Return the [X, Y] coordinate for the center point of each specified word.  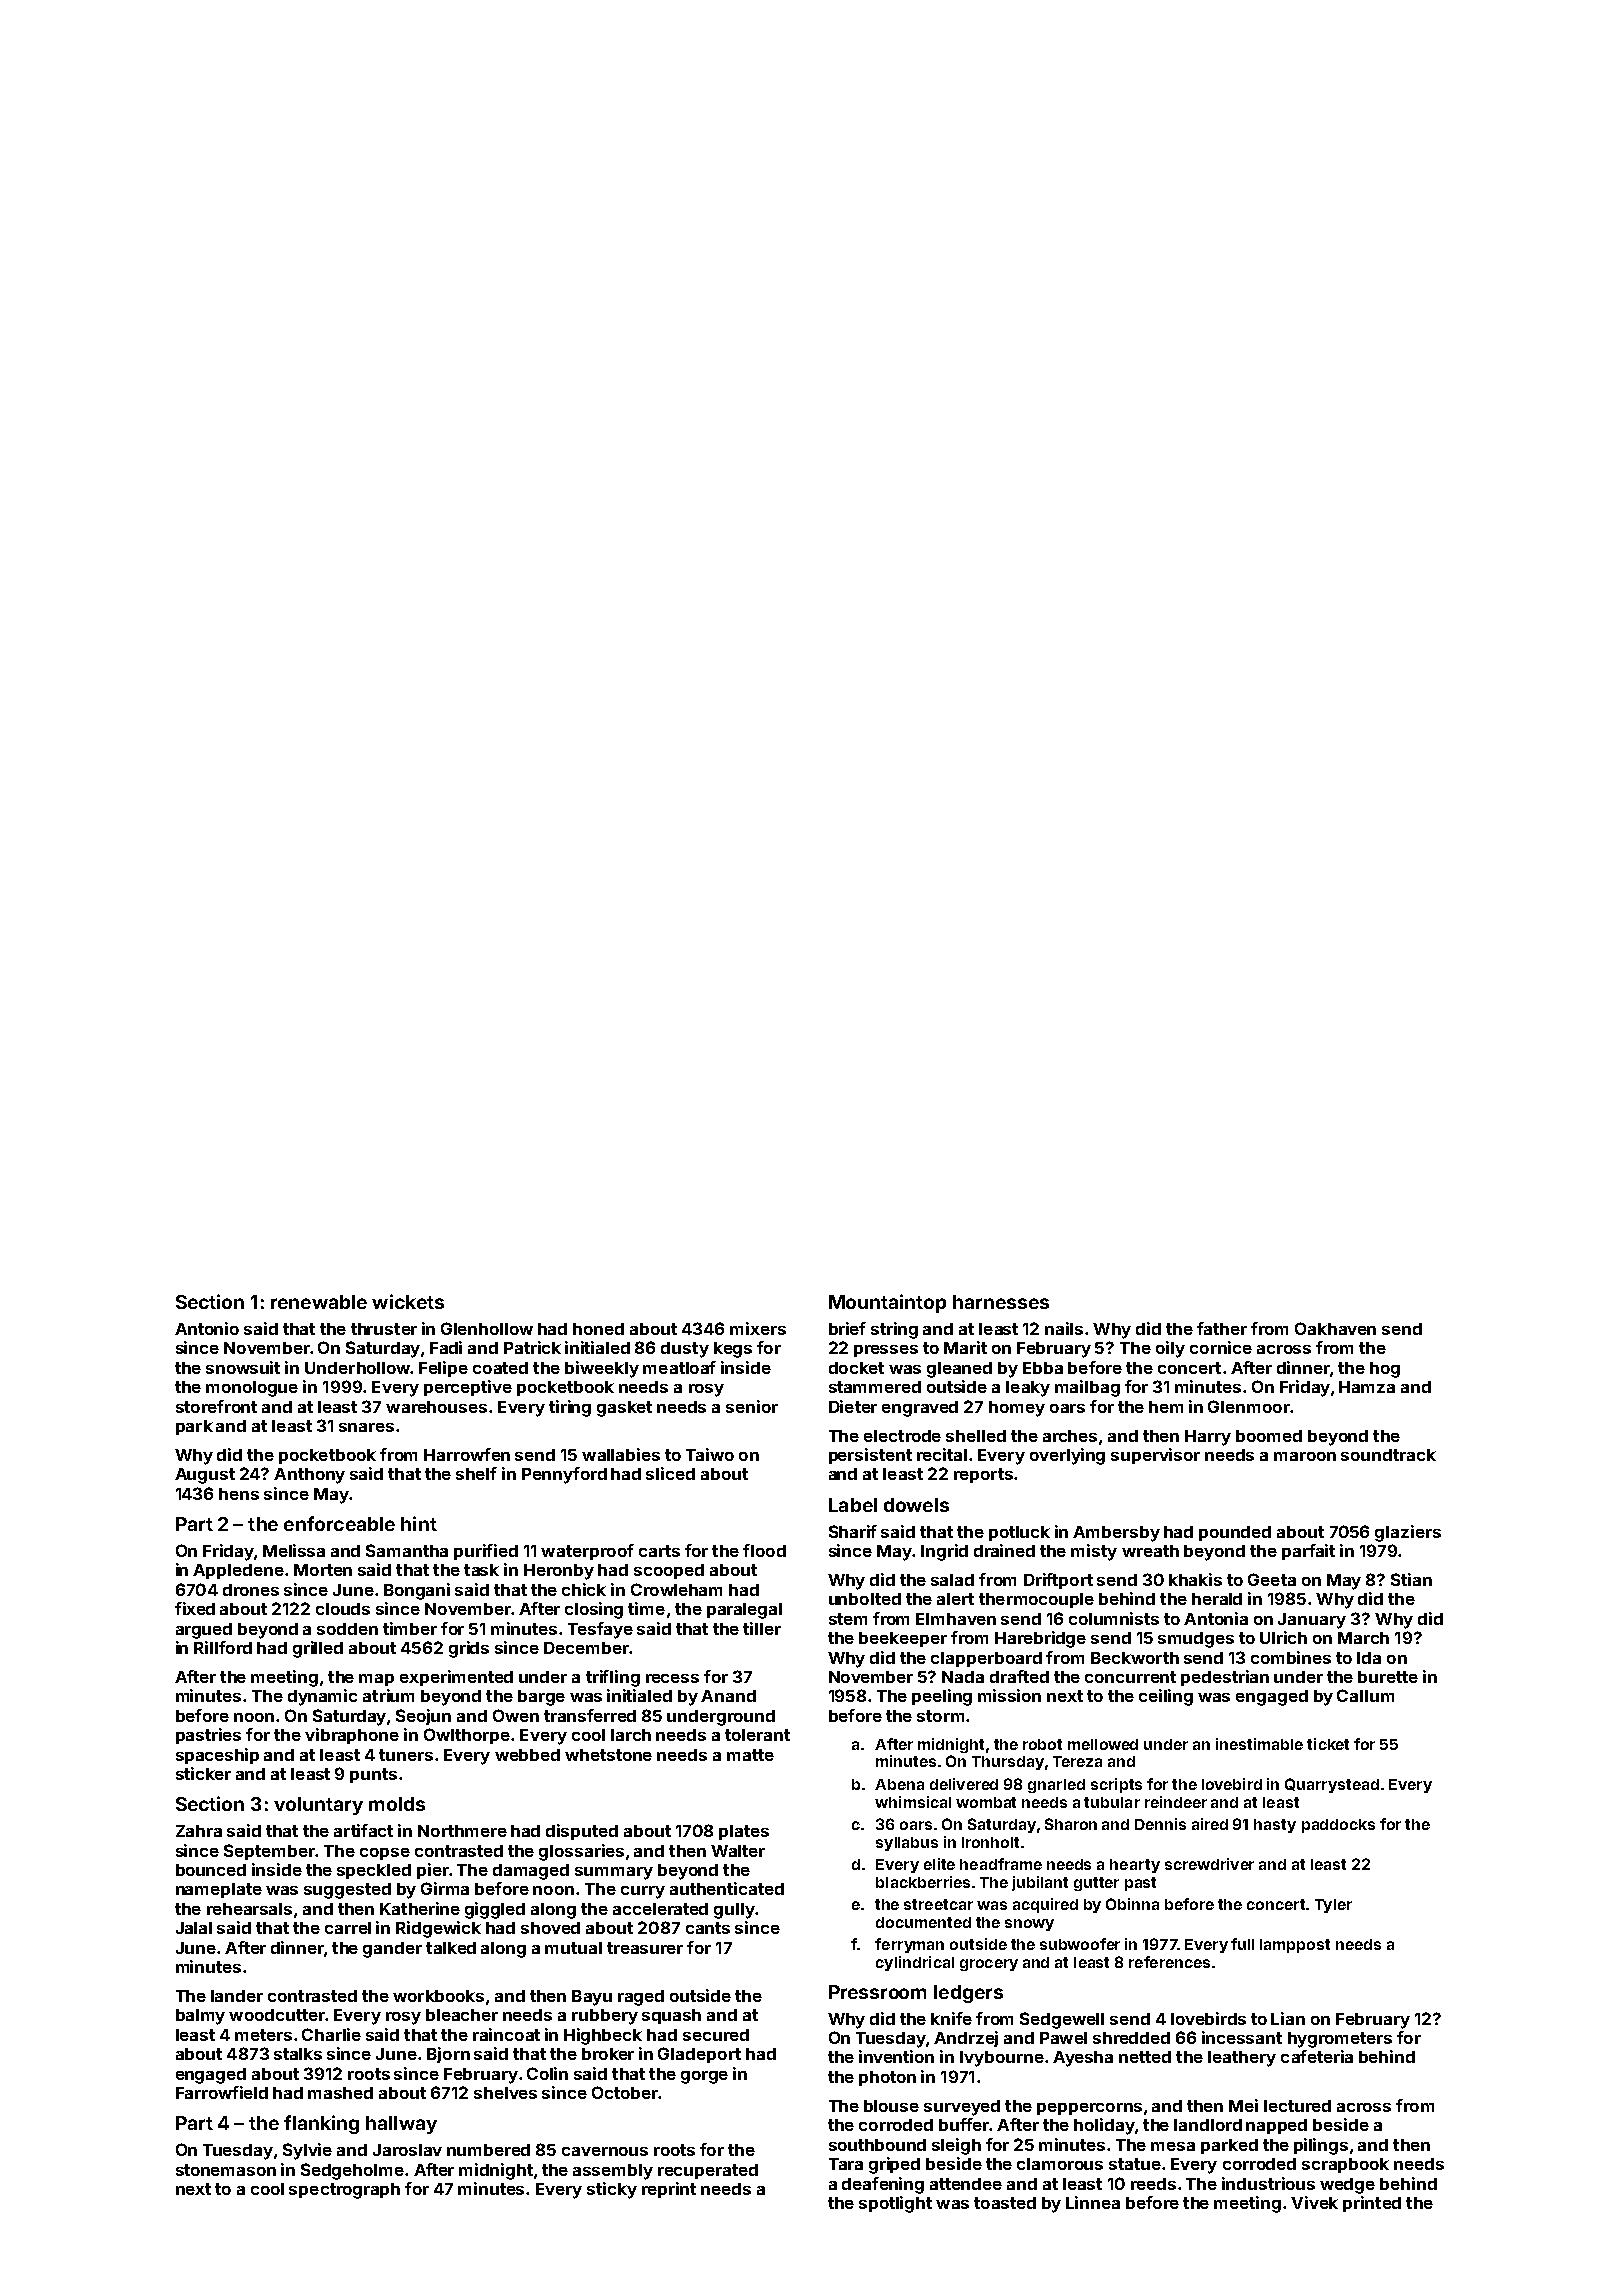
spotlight [895, 2204]
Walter [738, 1851]
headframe [1001, 1864]
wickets [408, 1301]
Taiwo [710, 1454]
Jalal [194, 1928]
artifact [363, 1830]
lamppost [1295, 1946]
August [205, 1476]
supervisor [1155, 1456]
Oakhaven [1335, 1328]
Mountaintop [887, 1303]
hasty [1275, 1826]
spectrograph [344, 2191]
